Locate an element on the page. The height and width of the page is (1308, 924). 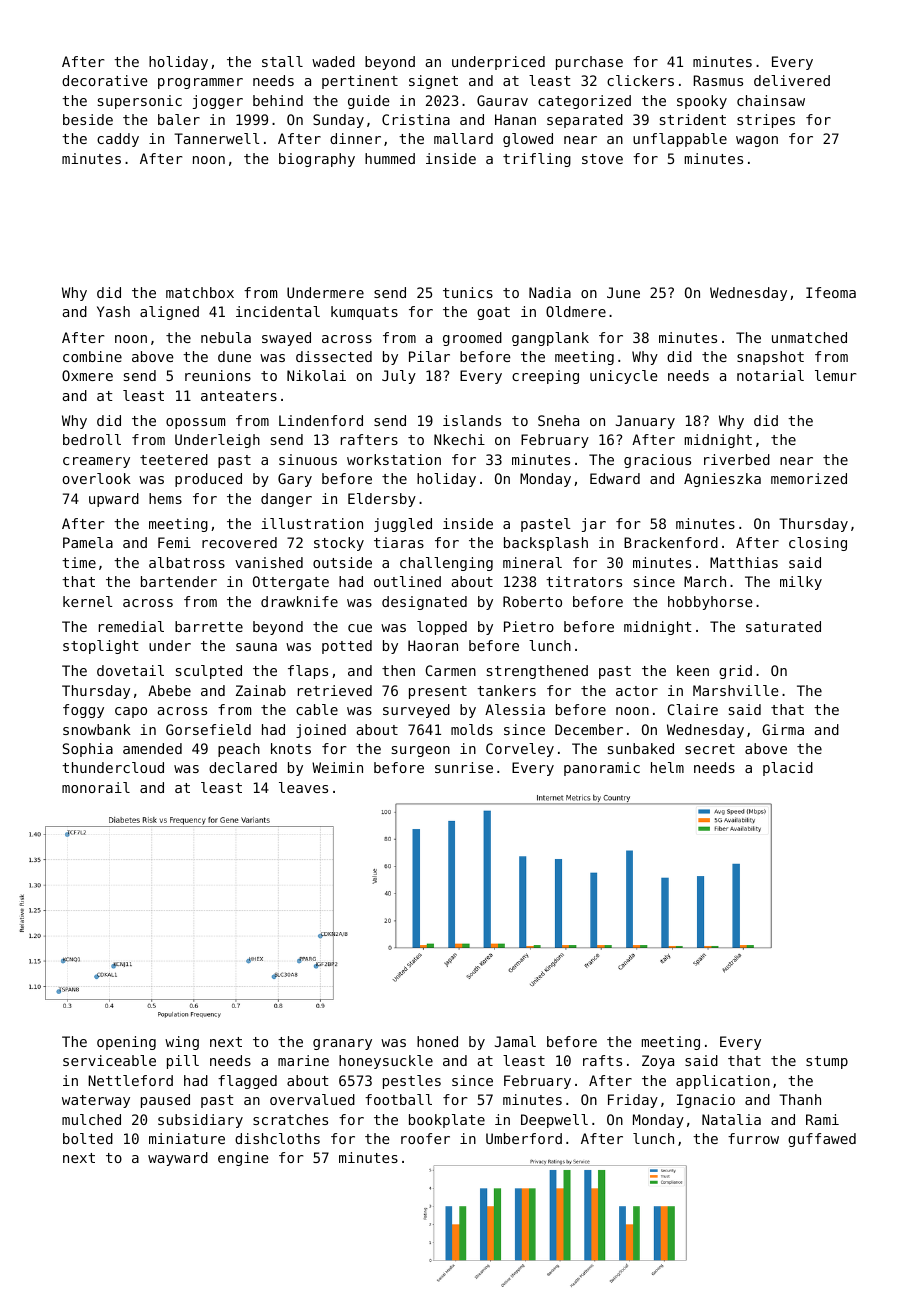
decorative is located at coordinates (105, 80).
